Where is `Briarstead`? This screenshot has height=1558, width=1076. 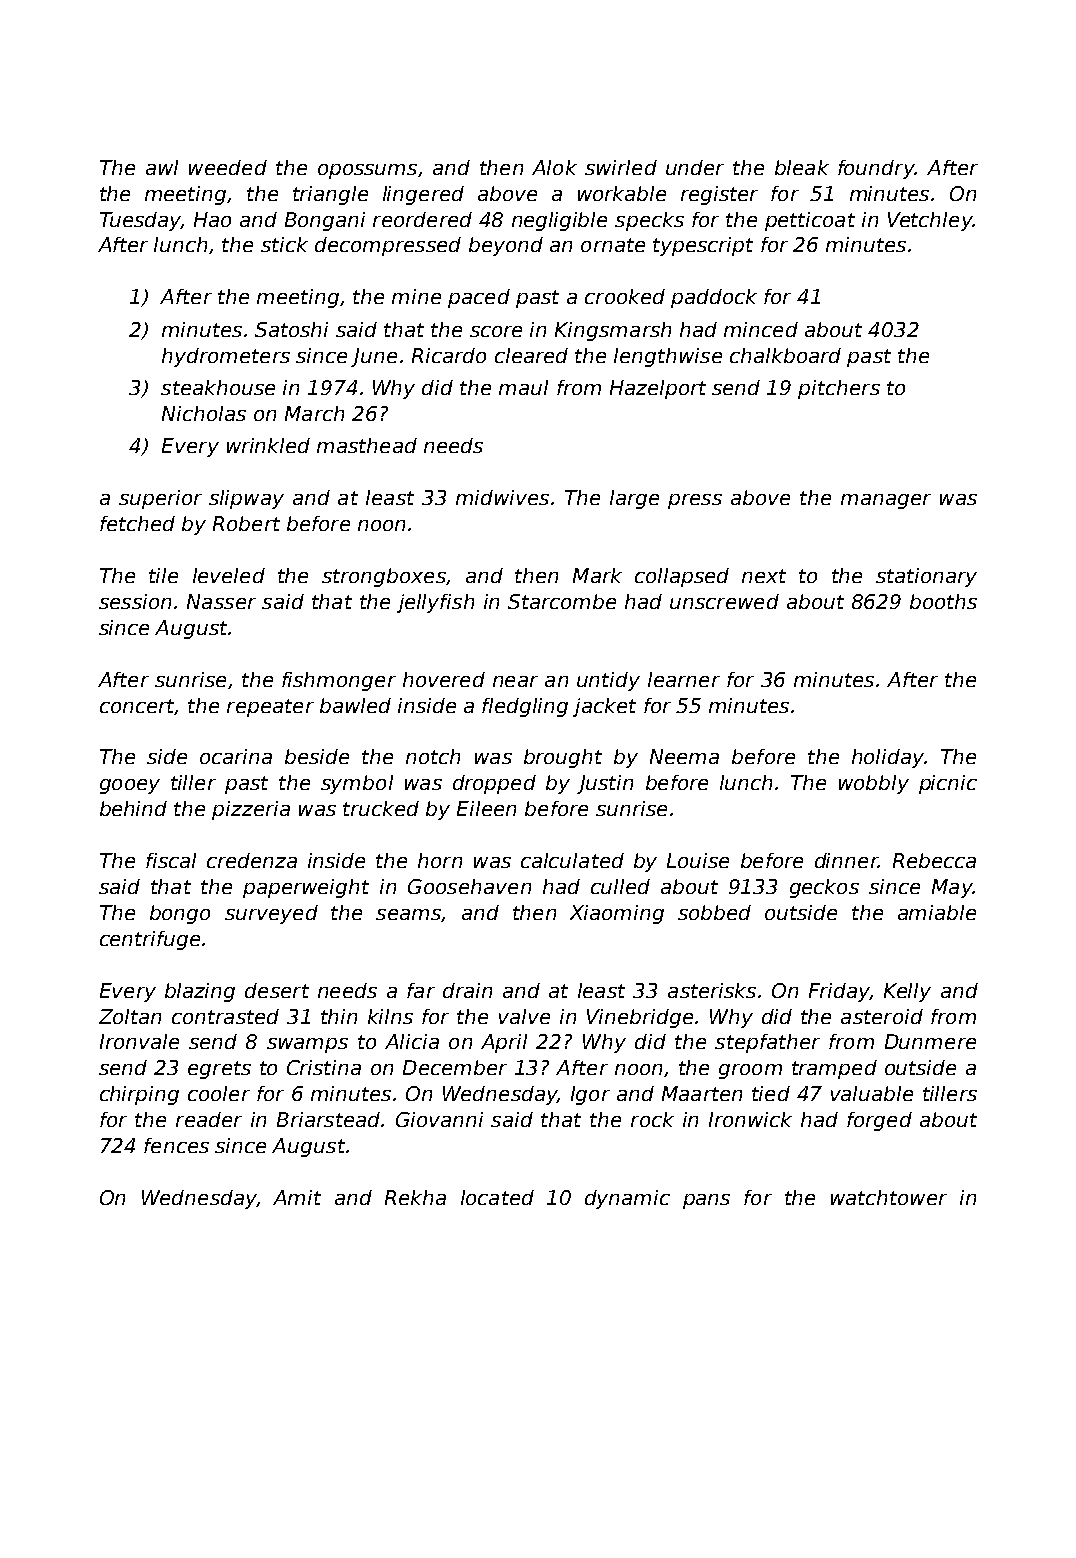
Briarstead is located at coordinates (328, 1119).
